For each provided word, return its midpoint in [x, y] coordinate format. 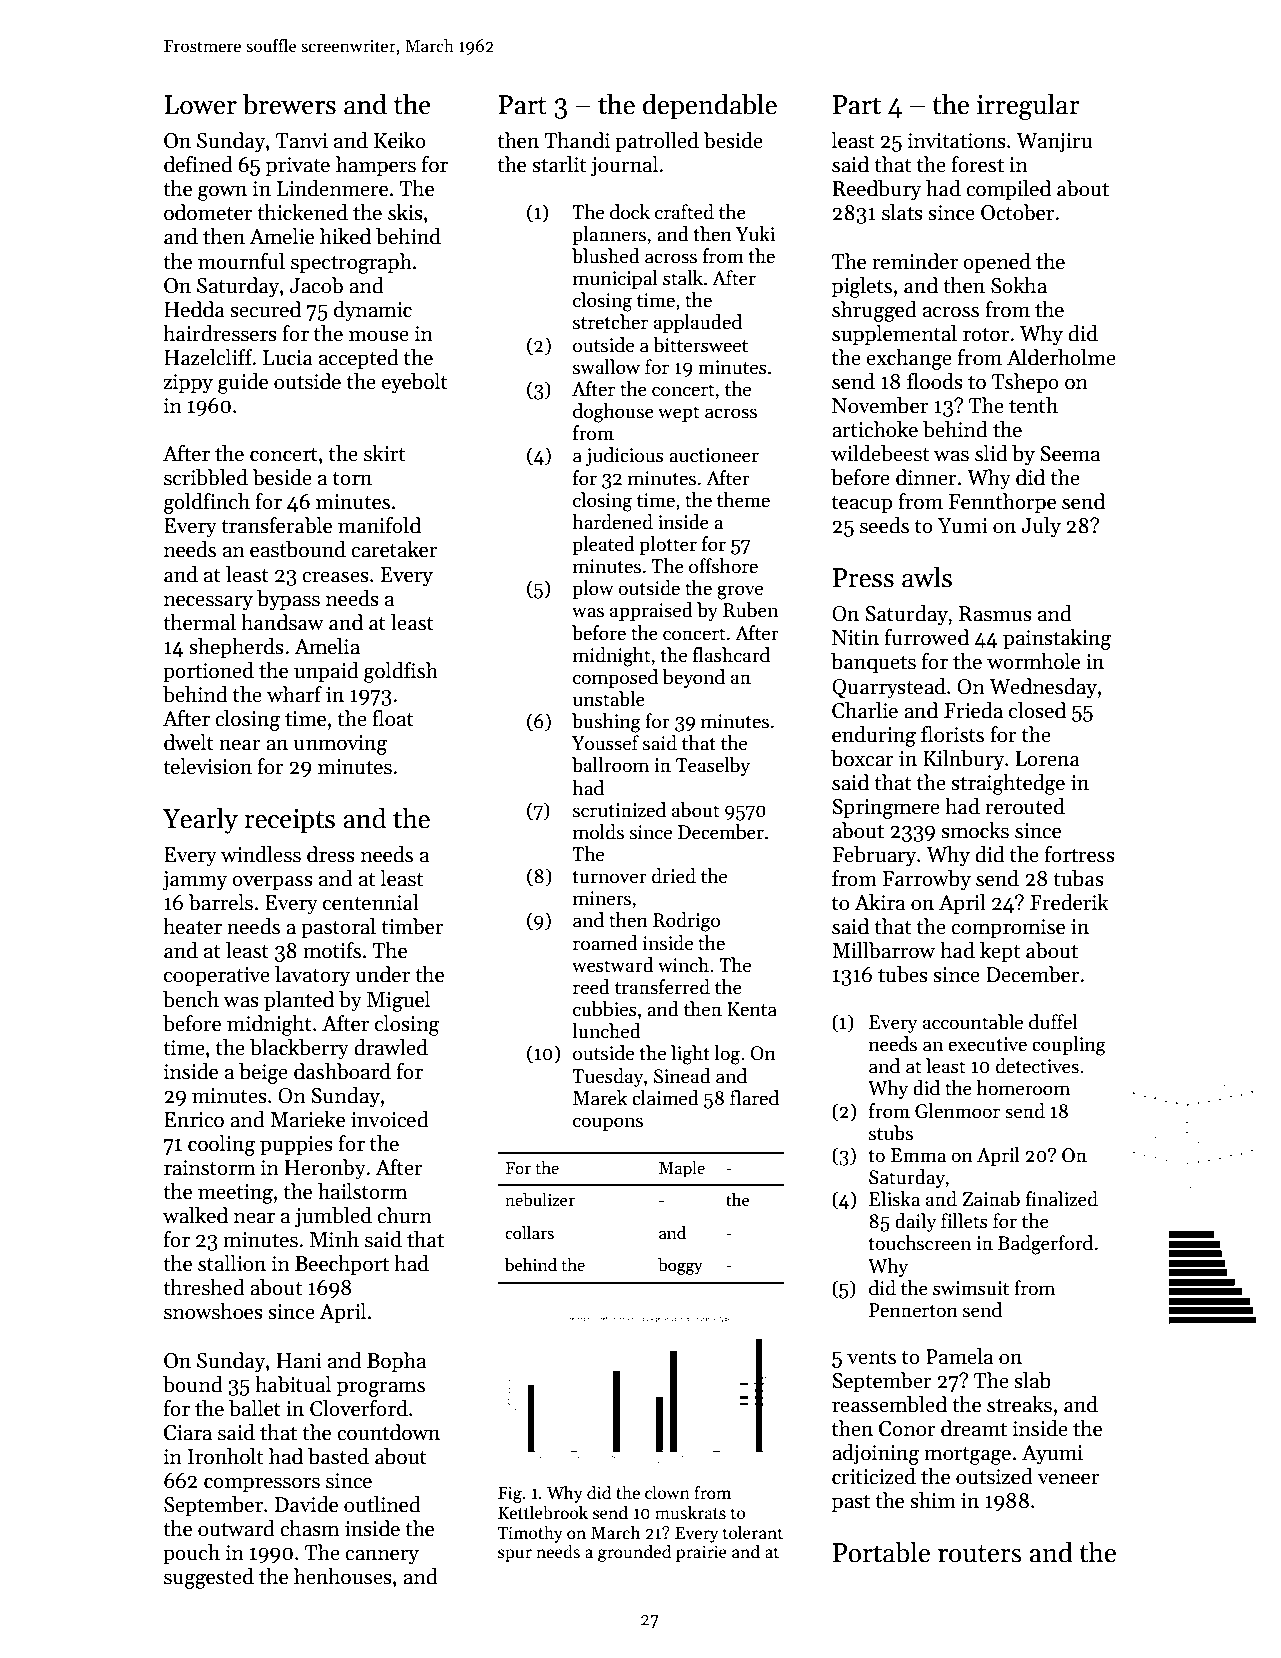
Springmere [886, 809]
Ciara [188, 1433]
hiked [345, 236]
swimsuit [971, 1288]
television [207, 766]
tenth [1033, 405]
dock [630, 212]
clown [667, 1492]
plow [593, 589]
